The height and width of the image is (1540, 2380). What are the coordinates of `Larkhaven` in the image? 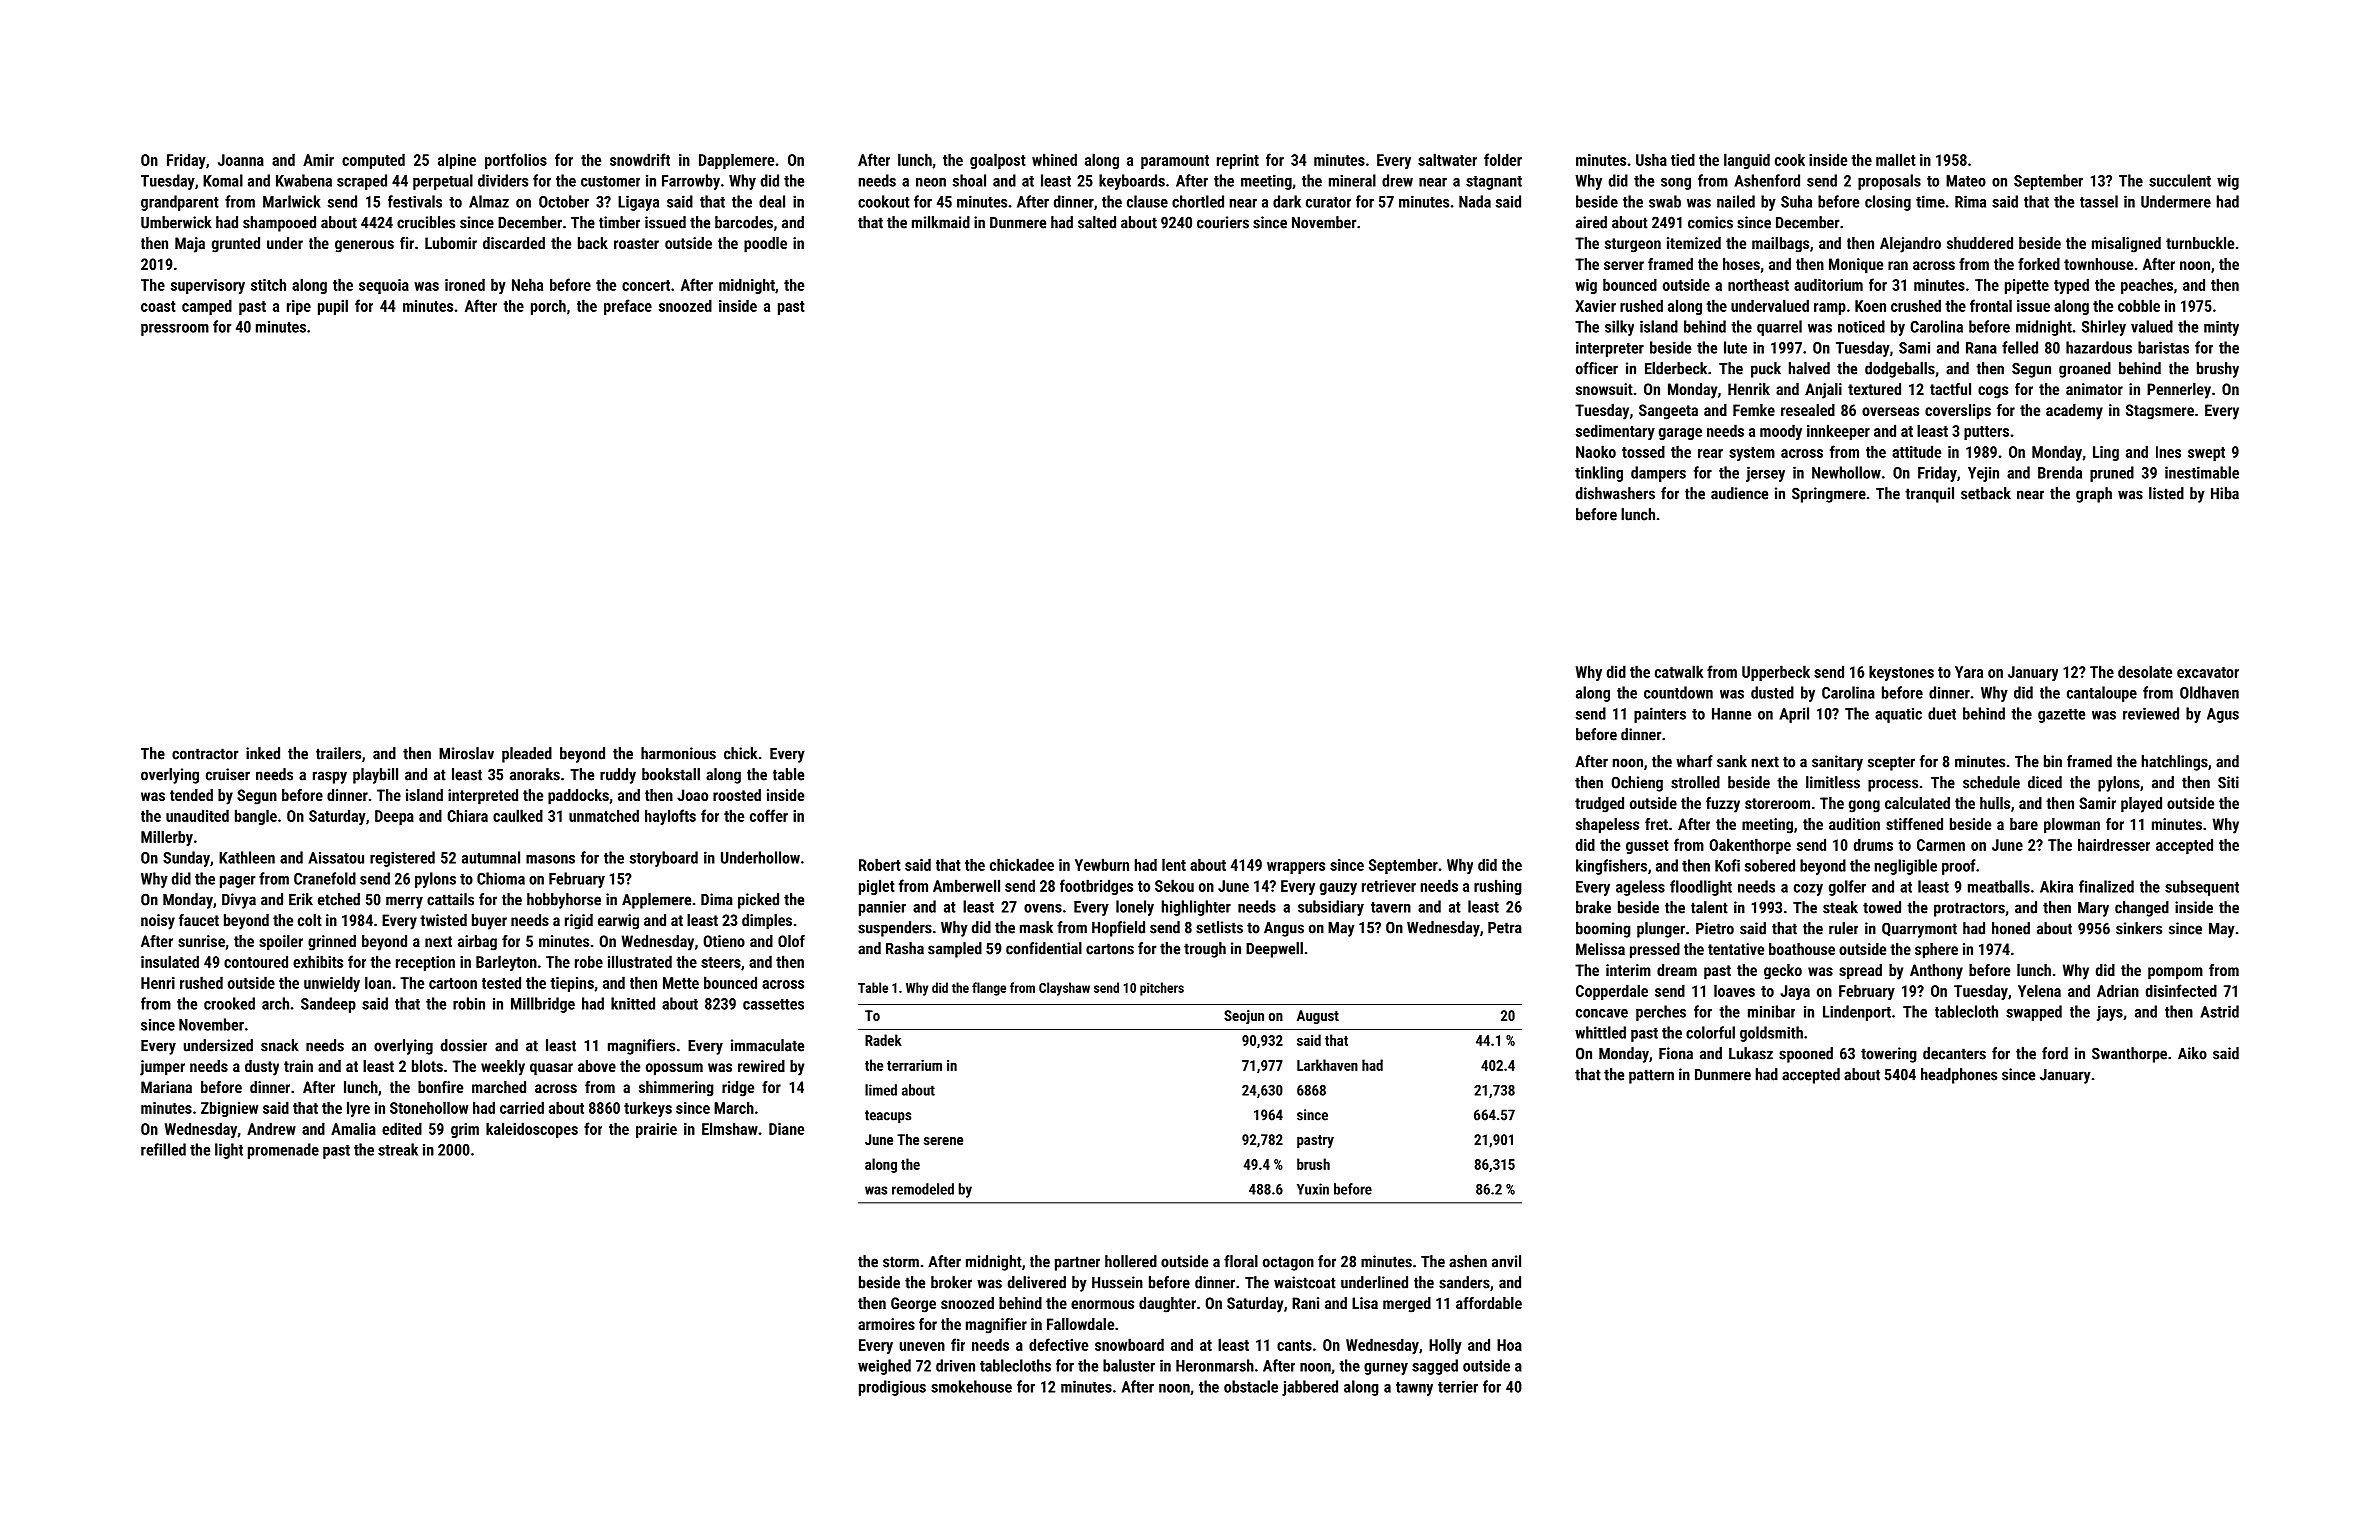 It's located at (1327, 1065).
